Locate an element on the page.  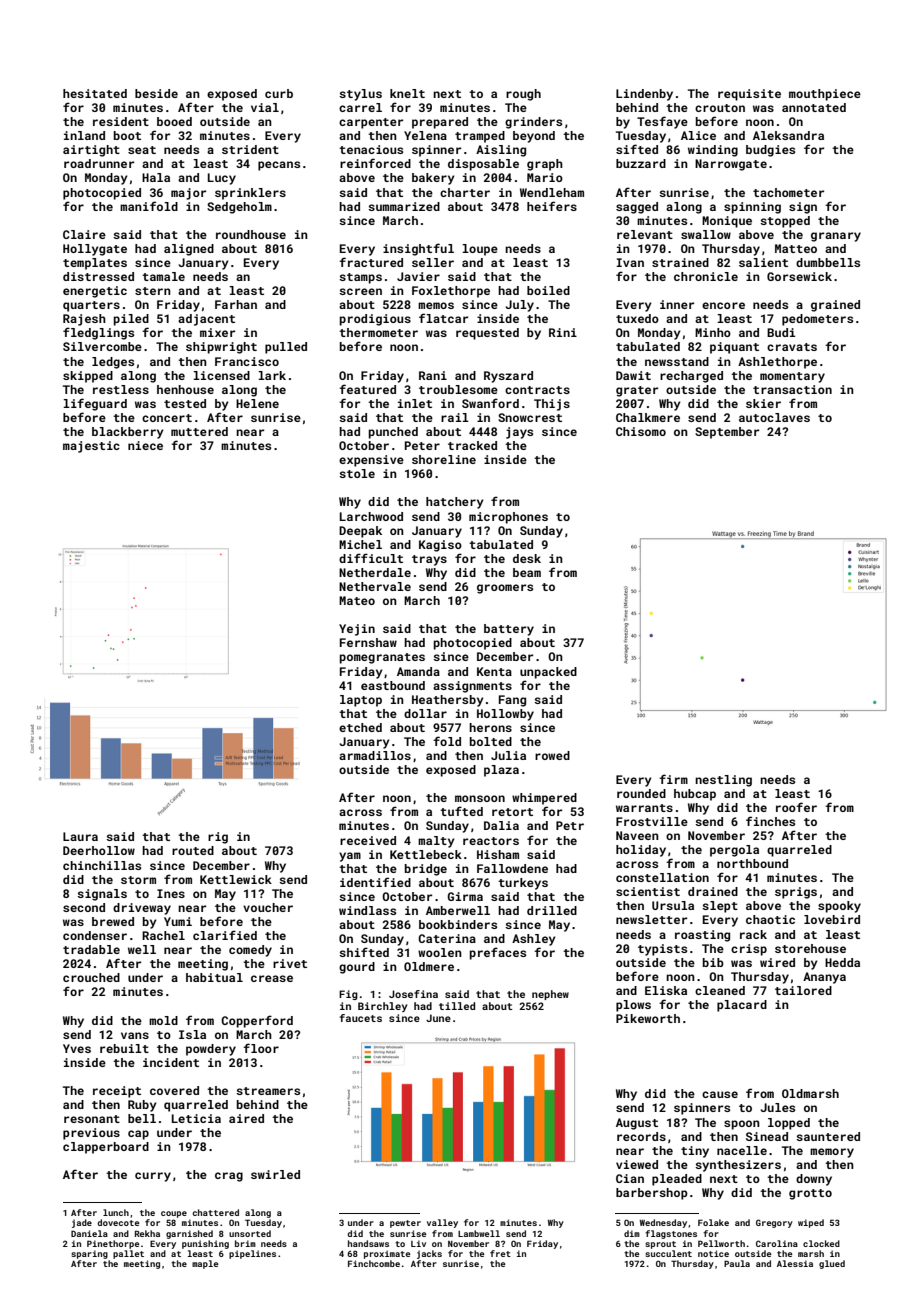
reinforced is located at coordinates (375, 163).
